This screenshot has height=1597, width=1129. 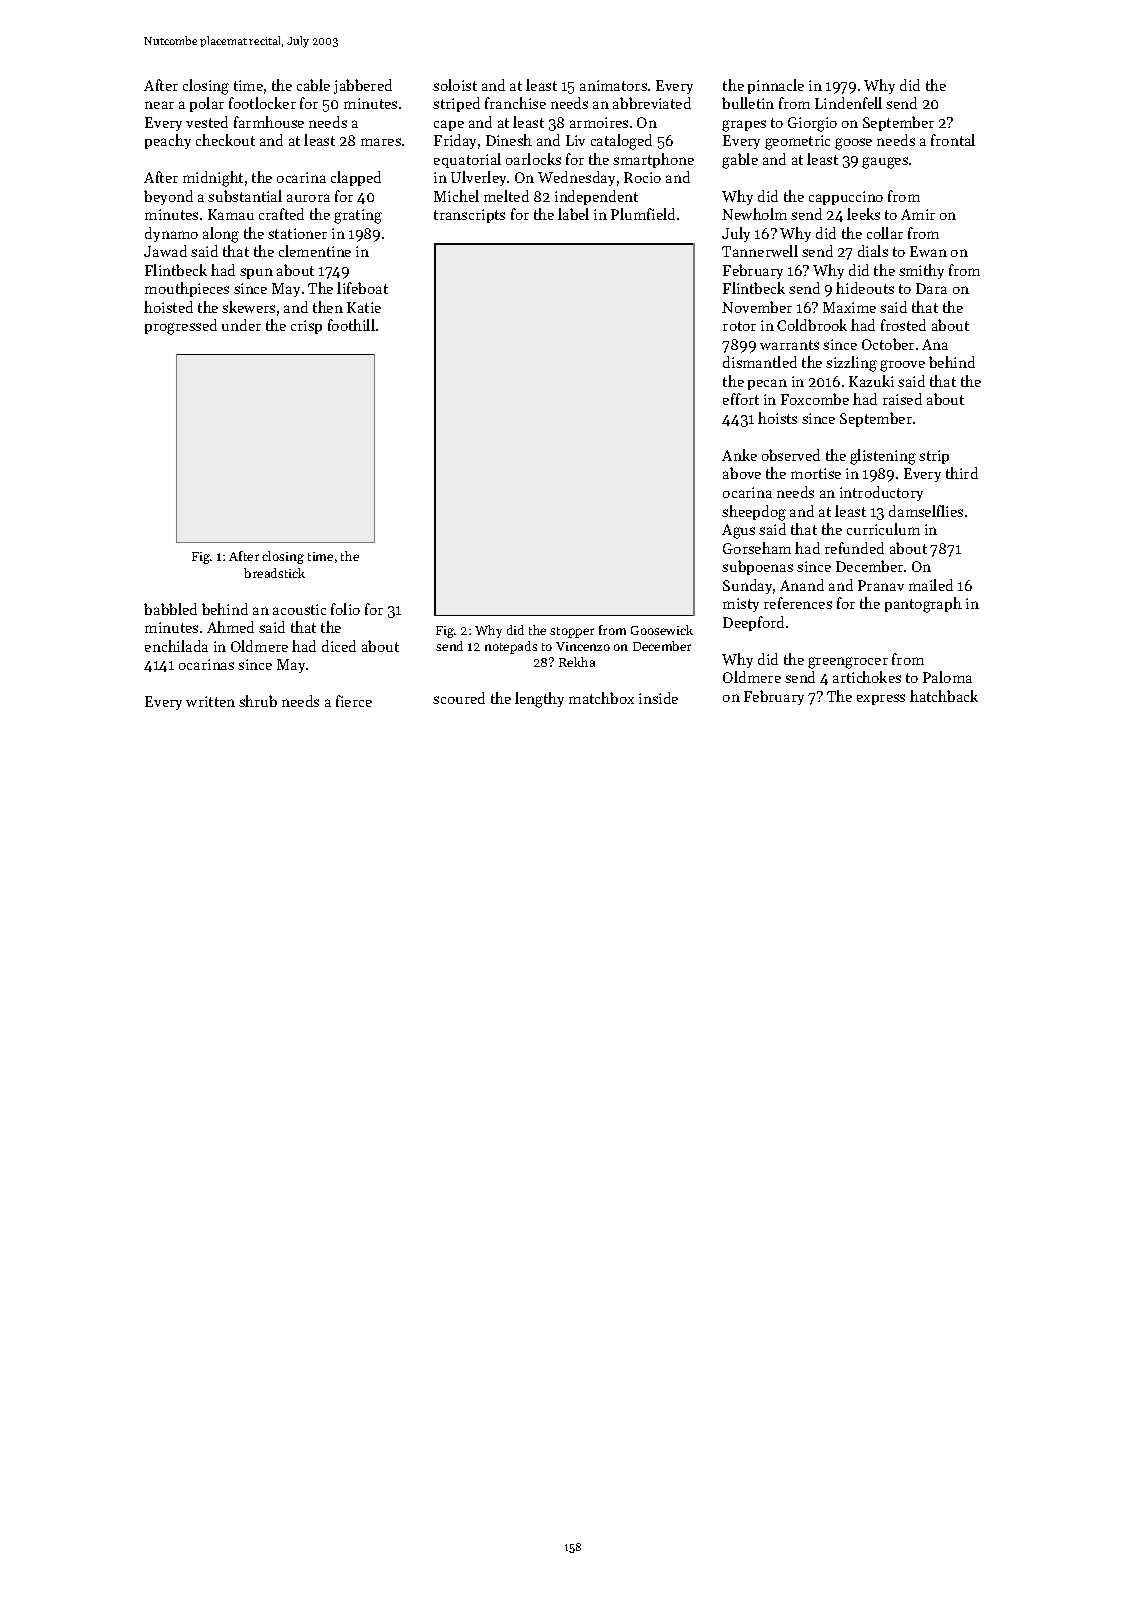 What do you see at coordinates (926, 511) in the screenshot?
I see `damselflies` at bounding box center [926, 511].
